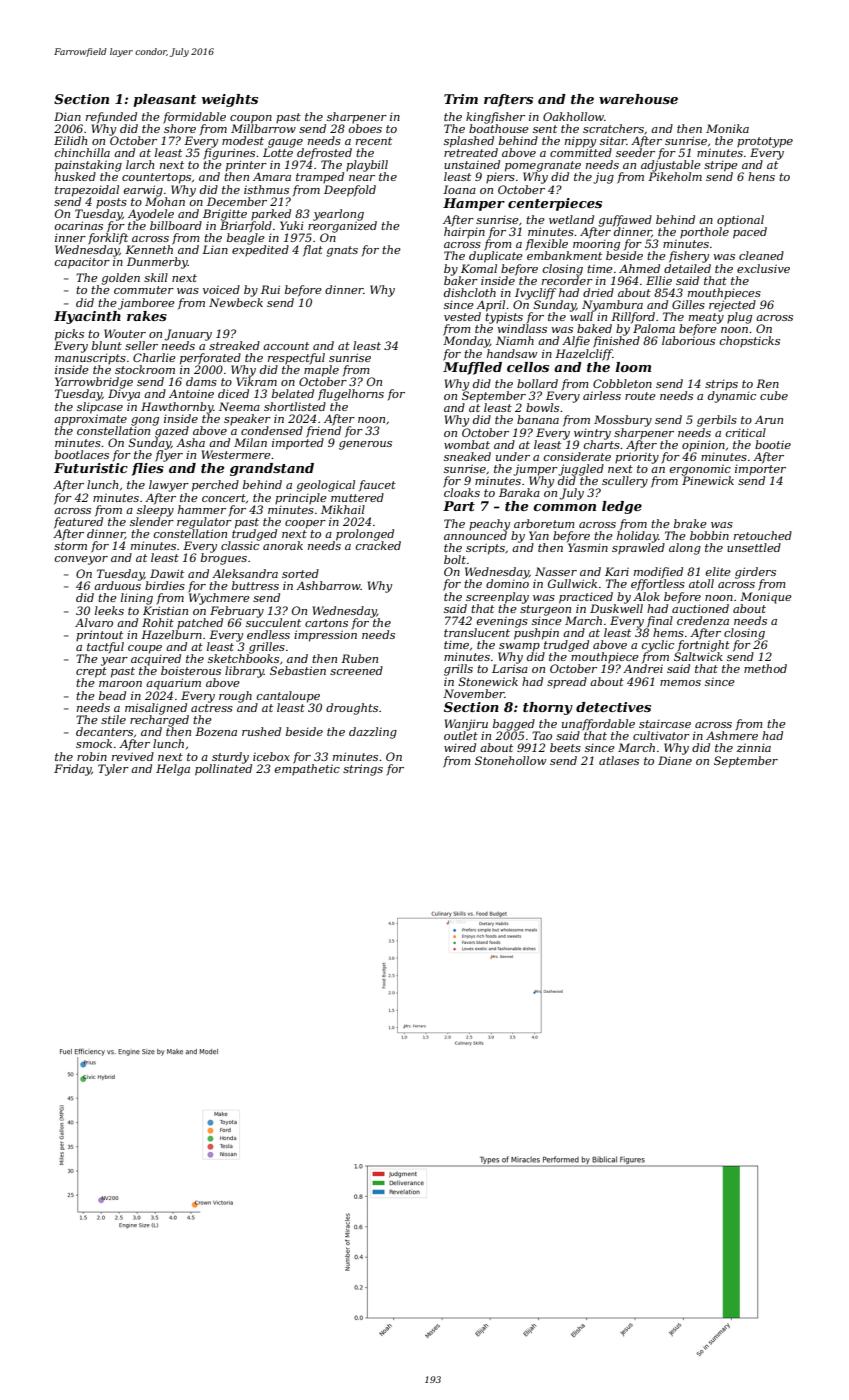  Describe the element at coordinates (769, 419) in the document. I see `Arun` at that location.
